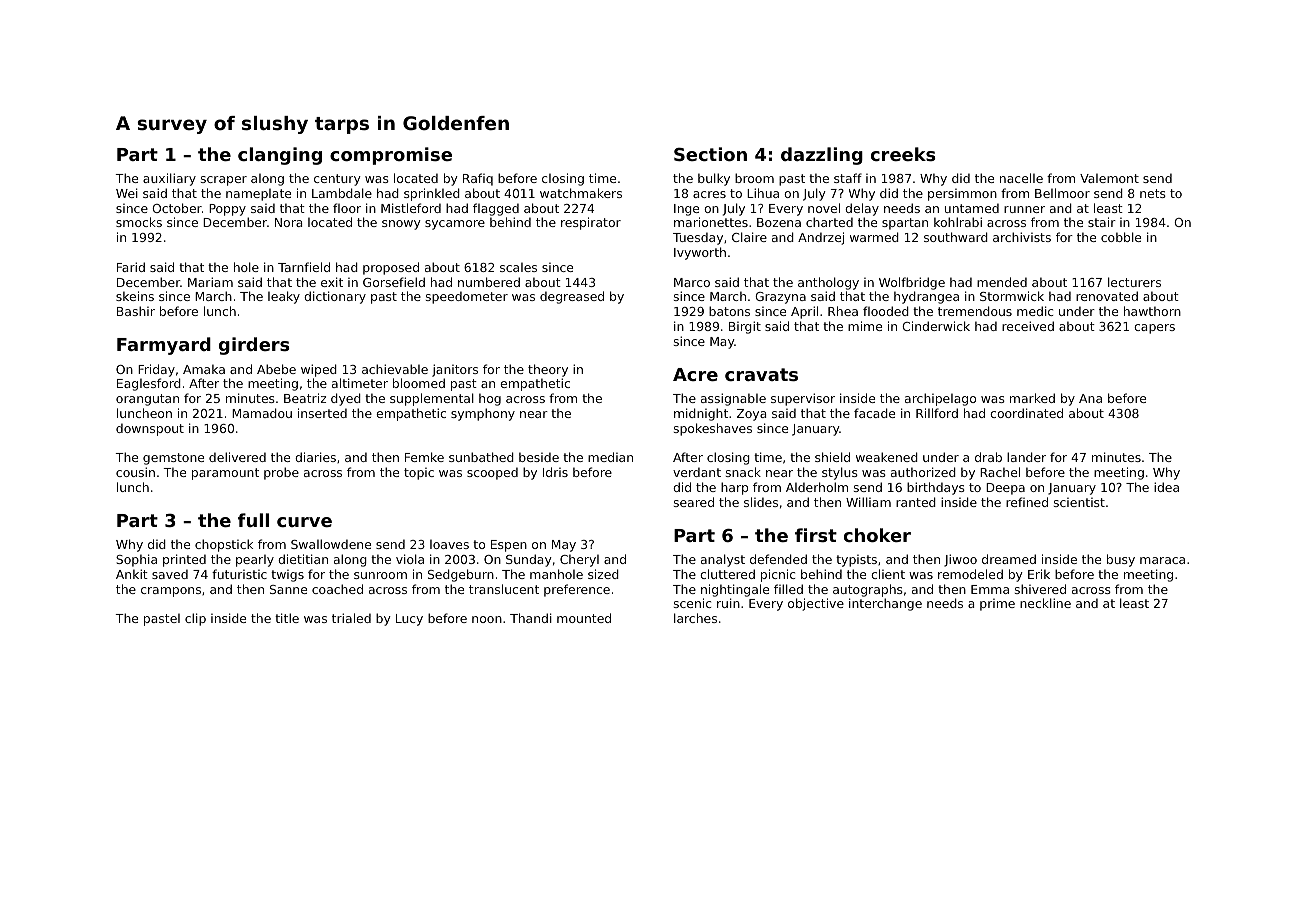  What do you see at coordinates (135, 472) in the document?
I see `cousin` at bounding box center [135, 472].
